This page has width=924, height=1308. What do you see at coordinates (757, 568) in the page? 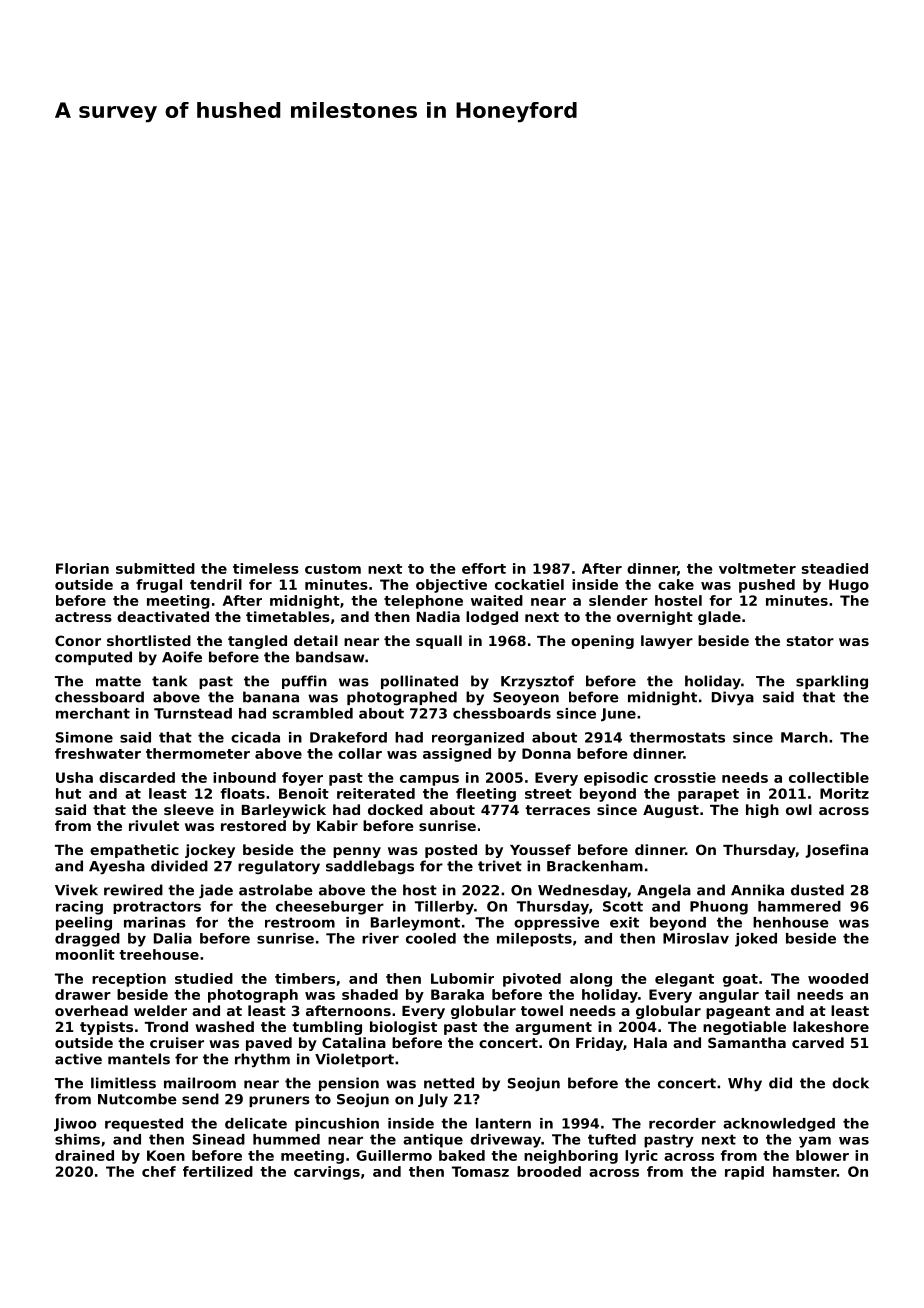
I see `voltmeter` at bounding box center [757, 568].
